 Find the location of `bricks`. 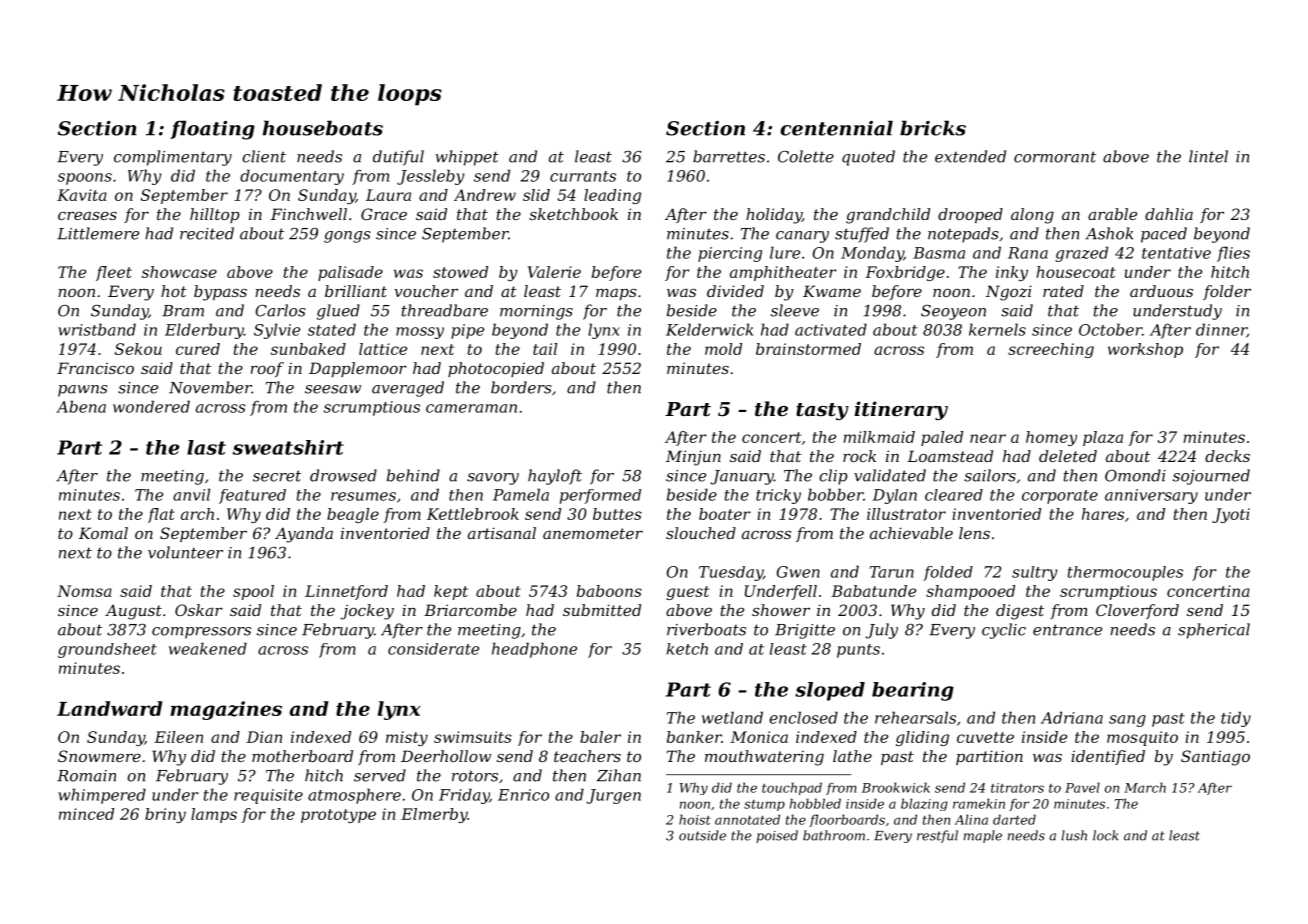

bricks is located at coordinates (933, 128).
